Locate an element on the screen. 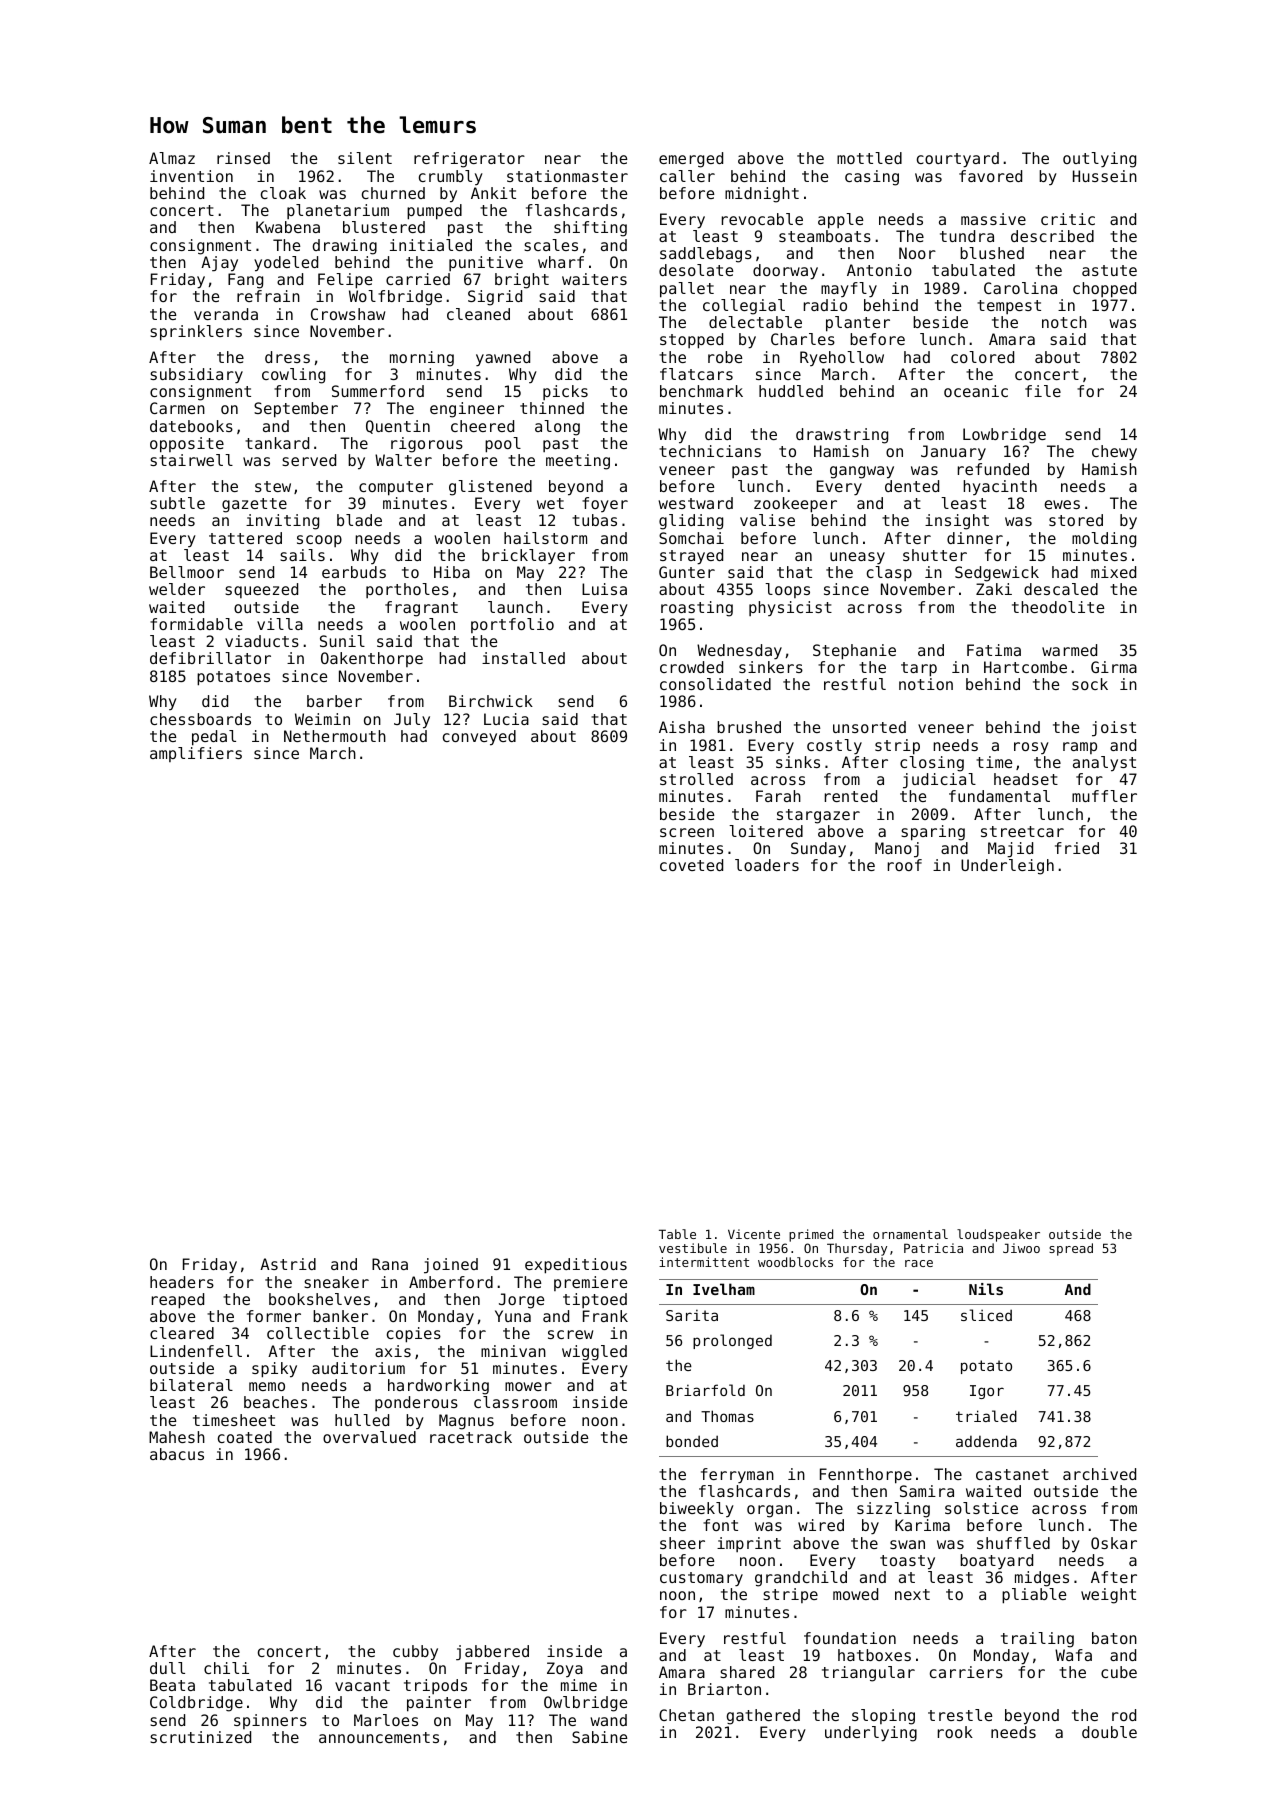  cube is located at coordinates (1119, 1672).
